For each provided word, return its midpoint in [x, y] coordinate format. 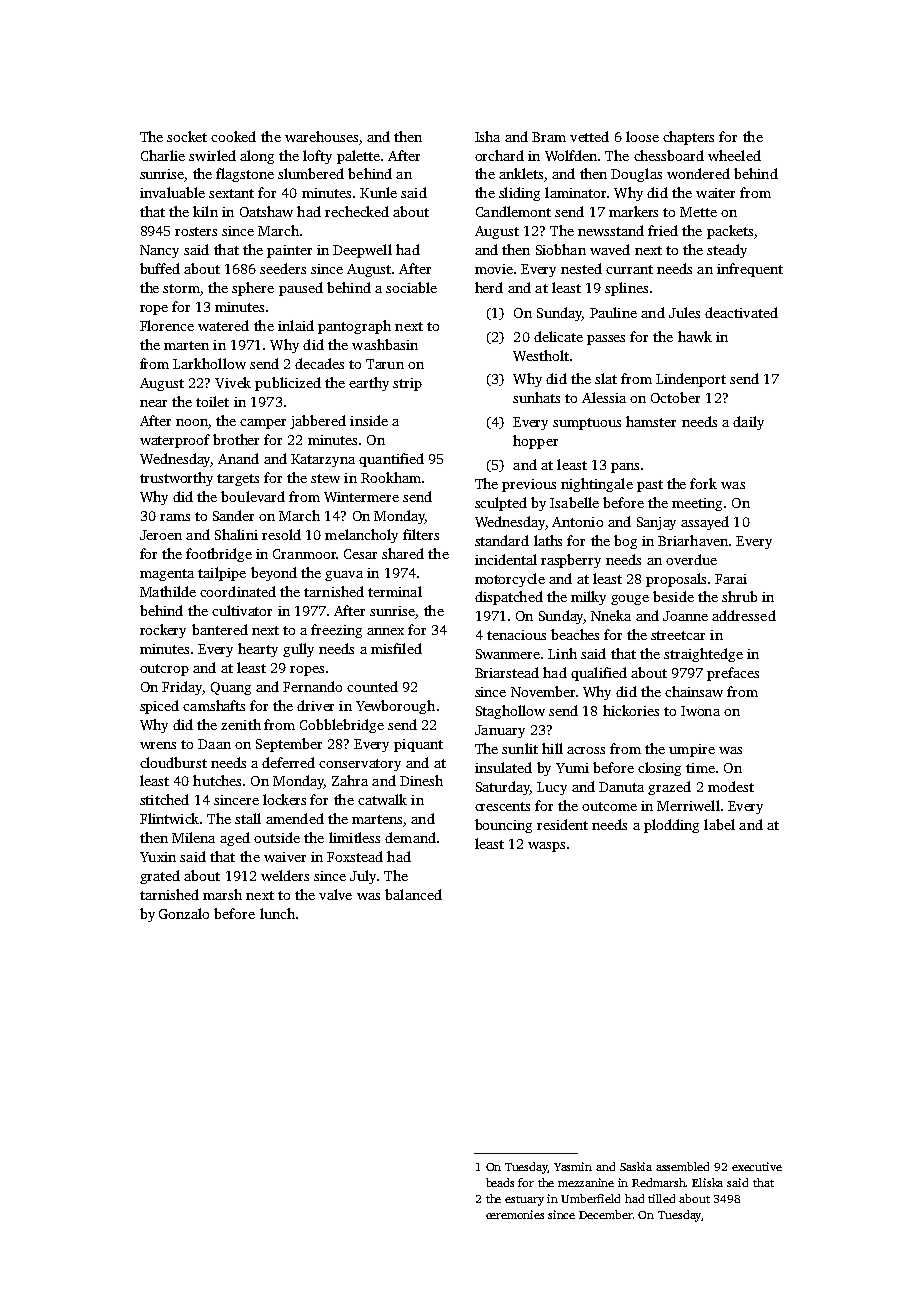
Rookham [391, 477]
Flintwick [169, 818]
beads [500, 1182]
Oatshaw [266, 211]
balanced [413, 894]
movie [494, 269]
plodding [671, 826]
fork [703, 483]
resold [281, 534]
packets [730, 232]
